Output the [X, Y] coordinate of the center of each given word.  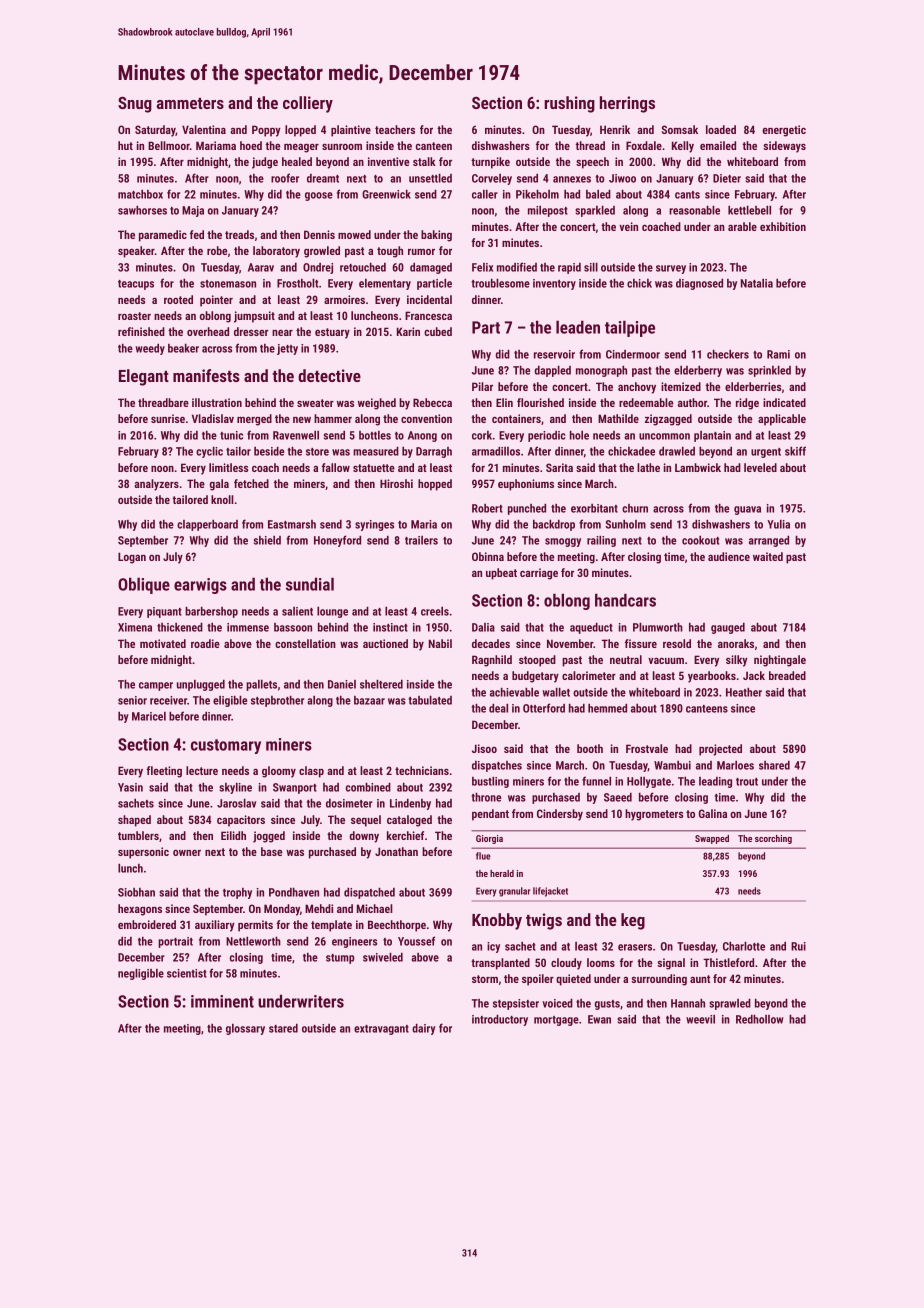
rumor [421, 251]
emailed [718, 145]
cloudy [566, 964]
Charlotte [744, 946]
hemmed [607, 708]
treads [239, 234]
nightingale [780, 661]
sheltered [381, 684]
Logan [132, 558]
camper [156, 686]
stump [340, 959]
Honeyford [337, 541]
